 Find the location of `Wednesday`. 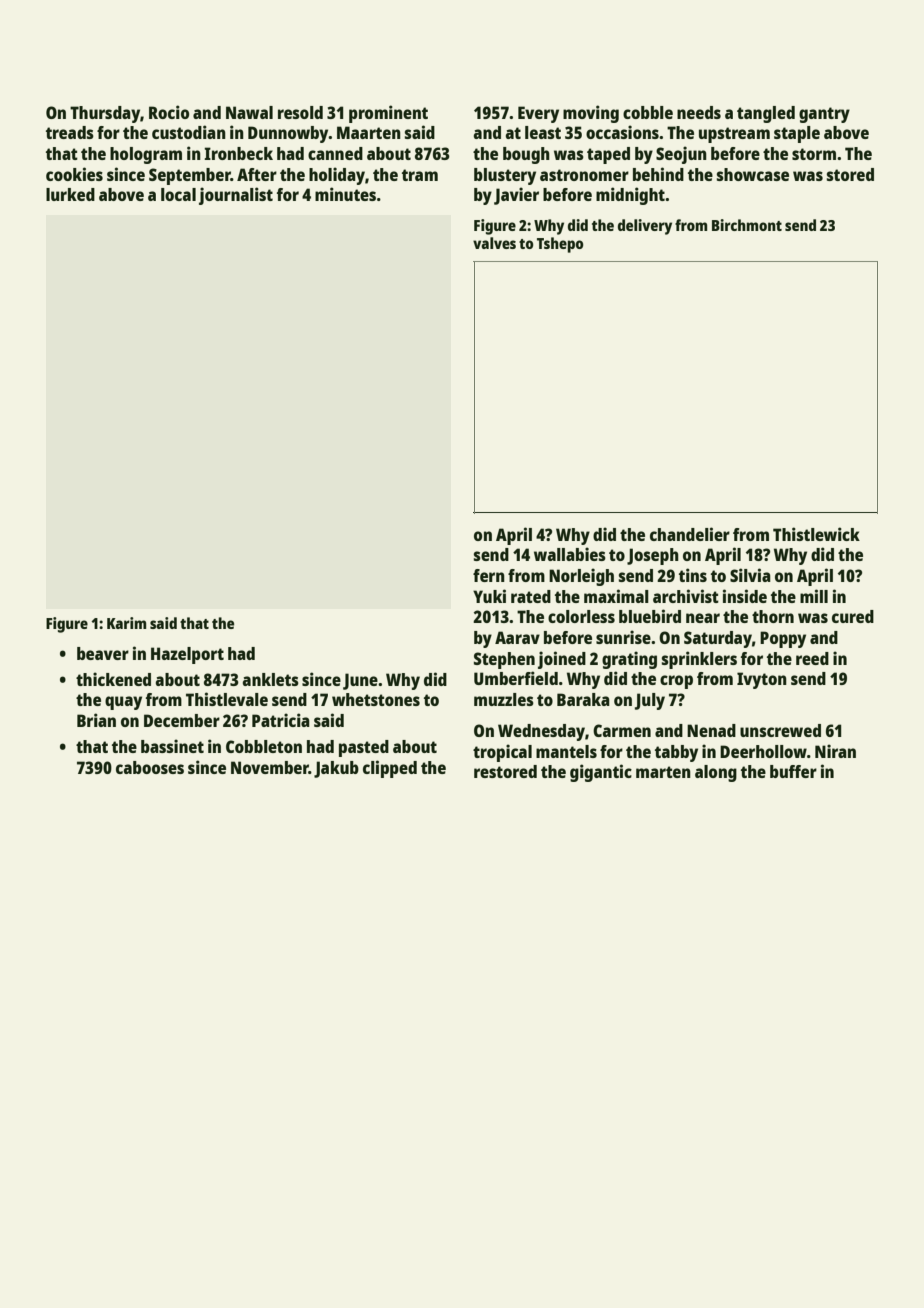

Wednesday is located at coordinates (541, 732).
